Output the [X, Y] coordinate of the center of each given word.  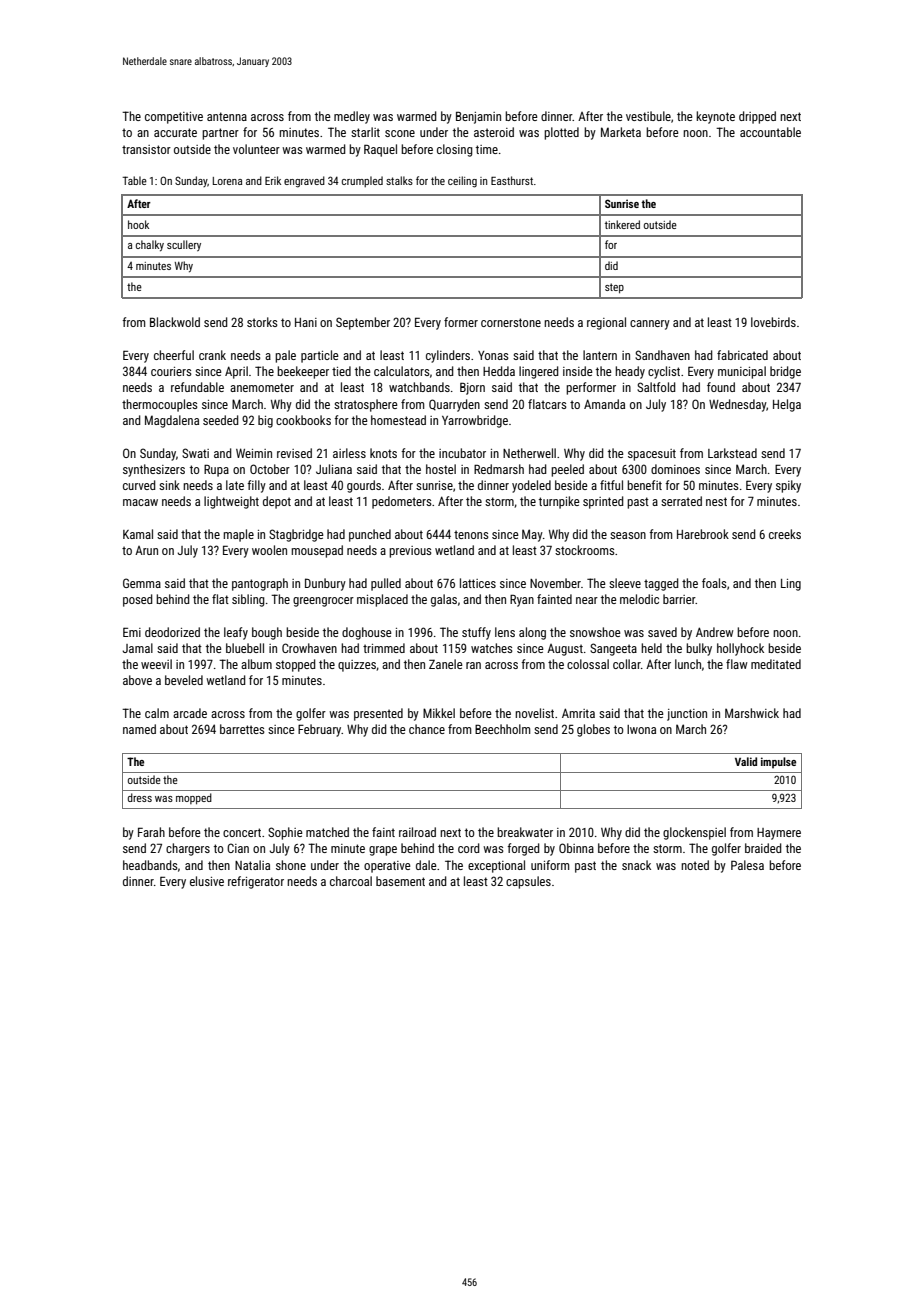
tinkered [622, 224]
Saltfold [656, 387]
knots [383, 453]
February [320, 730]
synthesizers [154, 470]
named [139, 729]
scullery [184, 245]
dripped [757, 117]
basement [400, 881]
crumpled [362, 181]
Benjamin [478, 118]
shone [291, 865]
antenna [227, 116]
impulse [778, 763]
